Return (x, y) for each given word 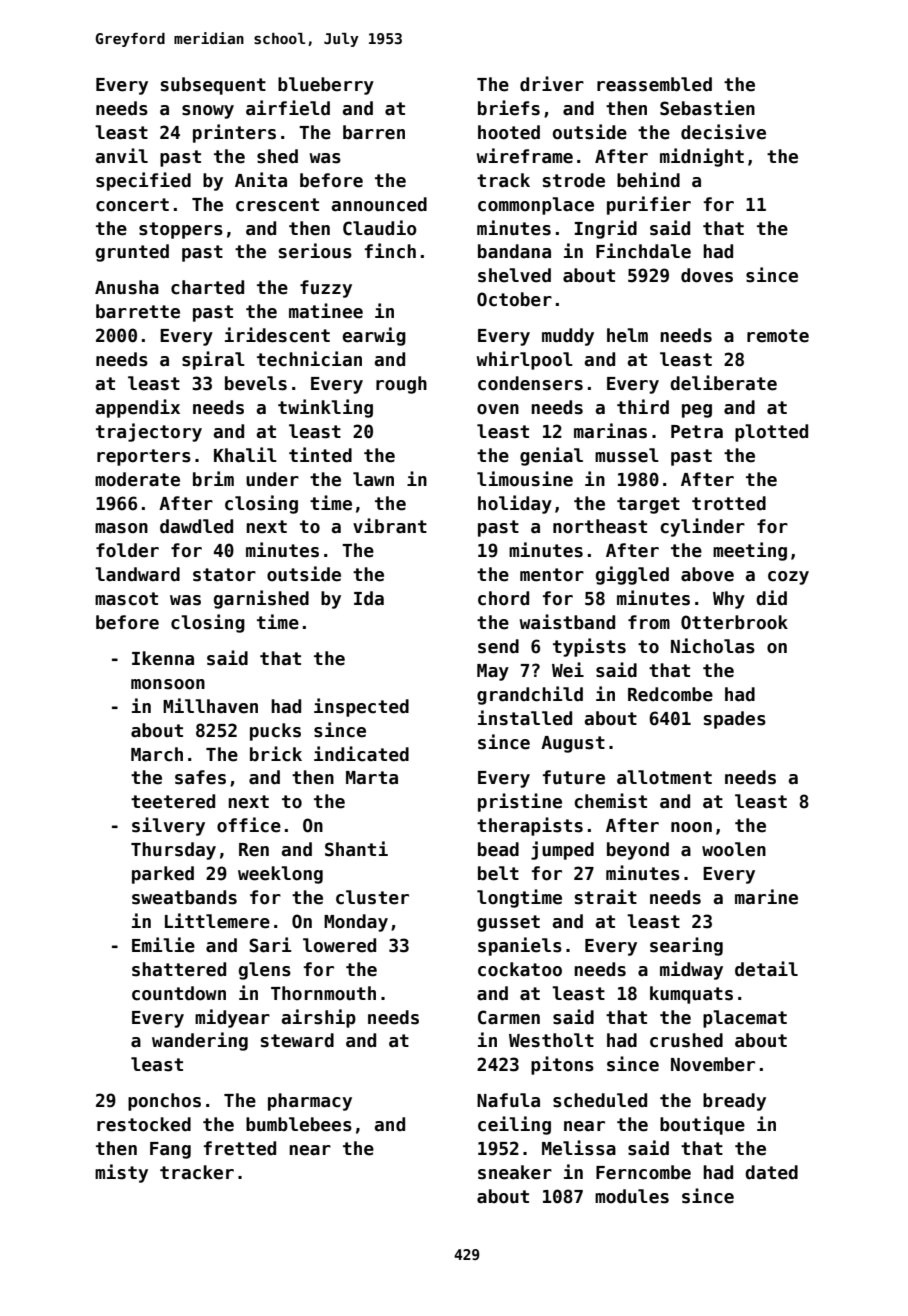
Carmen (509, 1017)
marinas (610, 431)
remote (778, 336)
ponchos (164, 1102)
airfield (288, 108)
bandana (514, 251)
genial (551, 456)
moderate (137, 479)
